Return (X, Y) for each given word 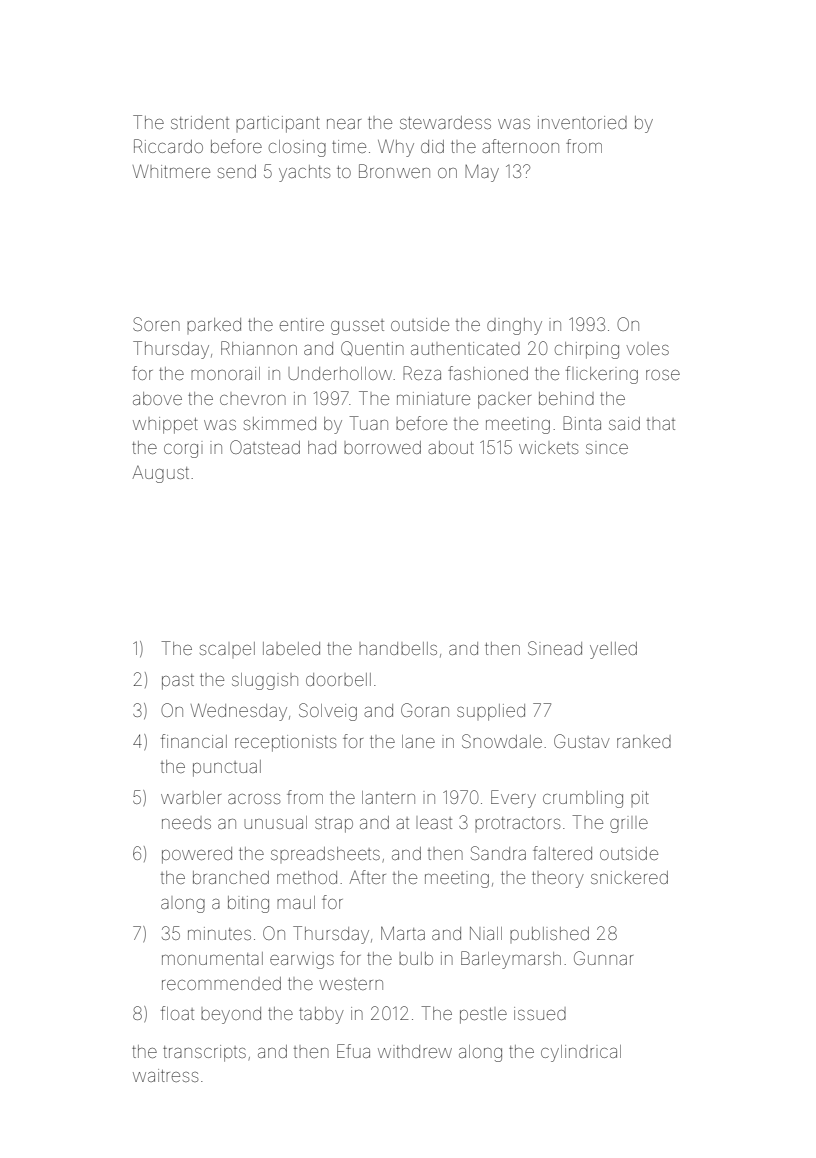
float (177, 1013)
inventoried (582, 122)
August (161, 474)
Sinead (555, 648)
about (451, 447)
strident (200, 122)
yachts (304, 173)
